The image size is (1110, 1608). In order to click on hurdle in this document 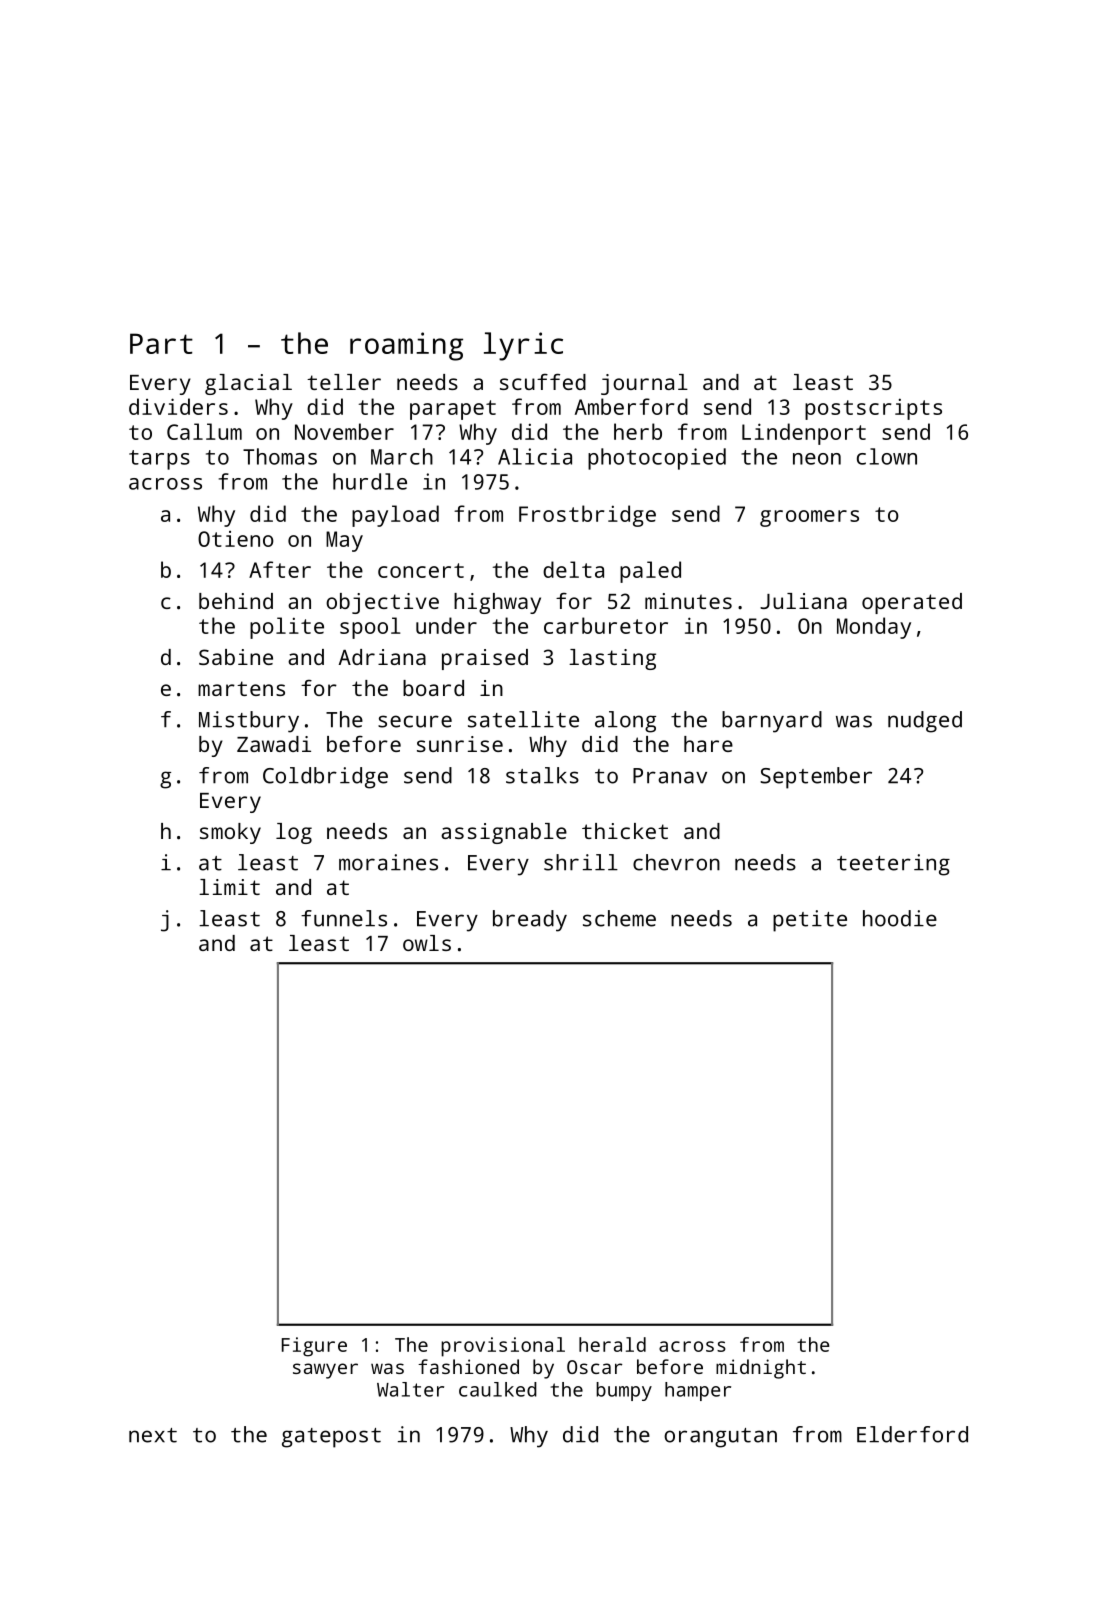, I will do `click(370, 481)`.
